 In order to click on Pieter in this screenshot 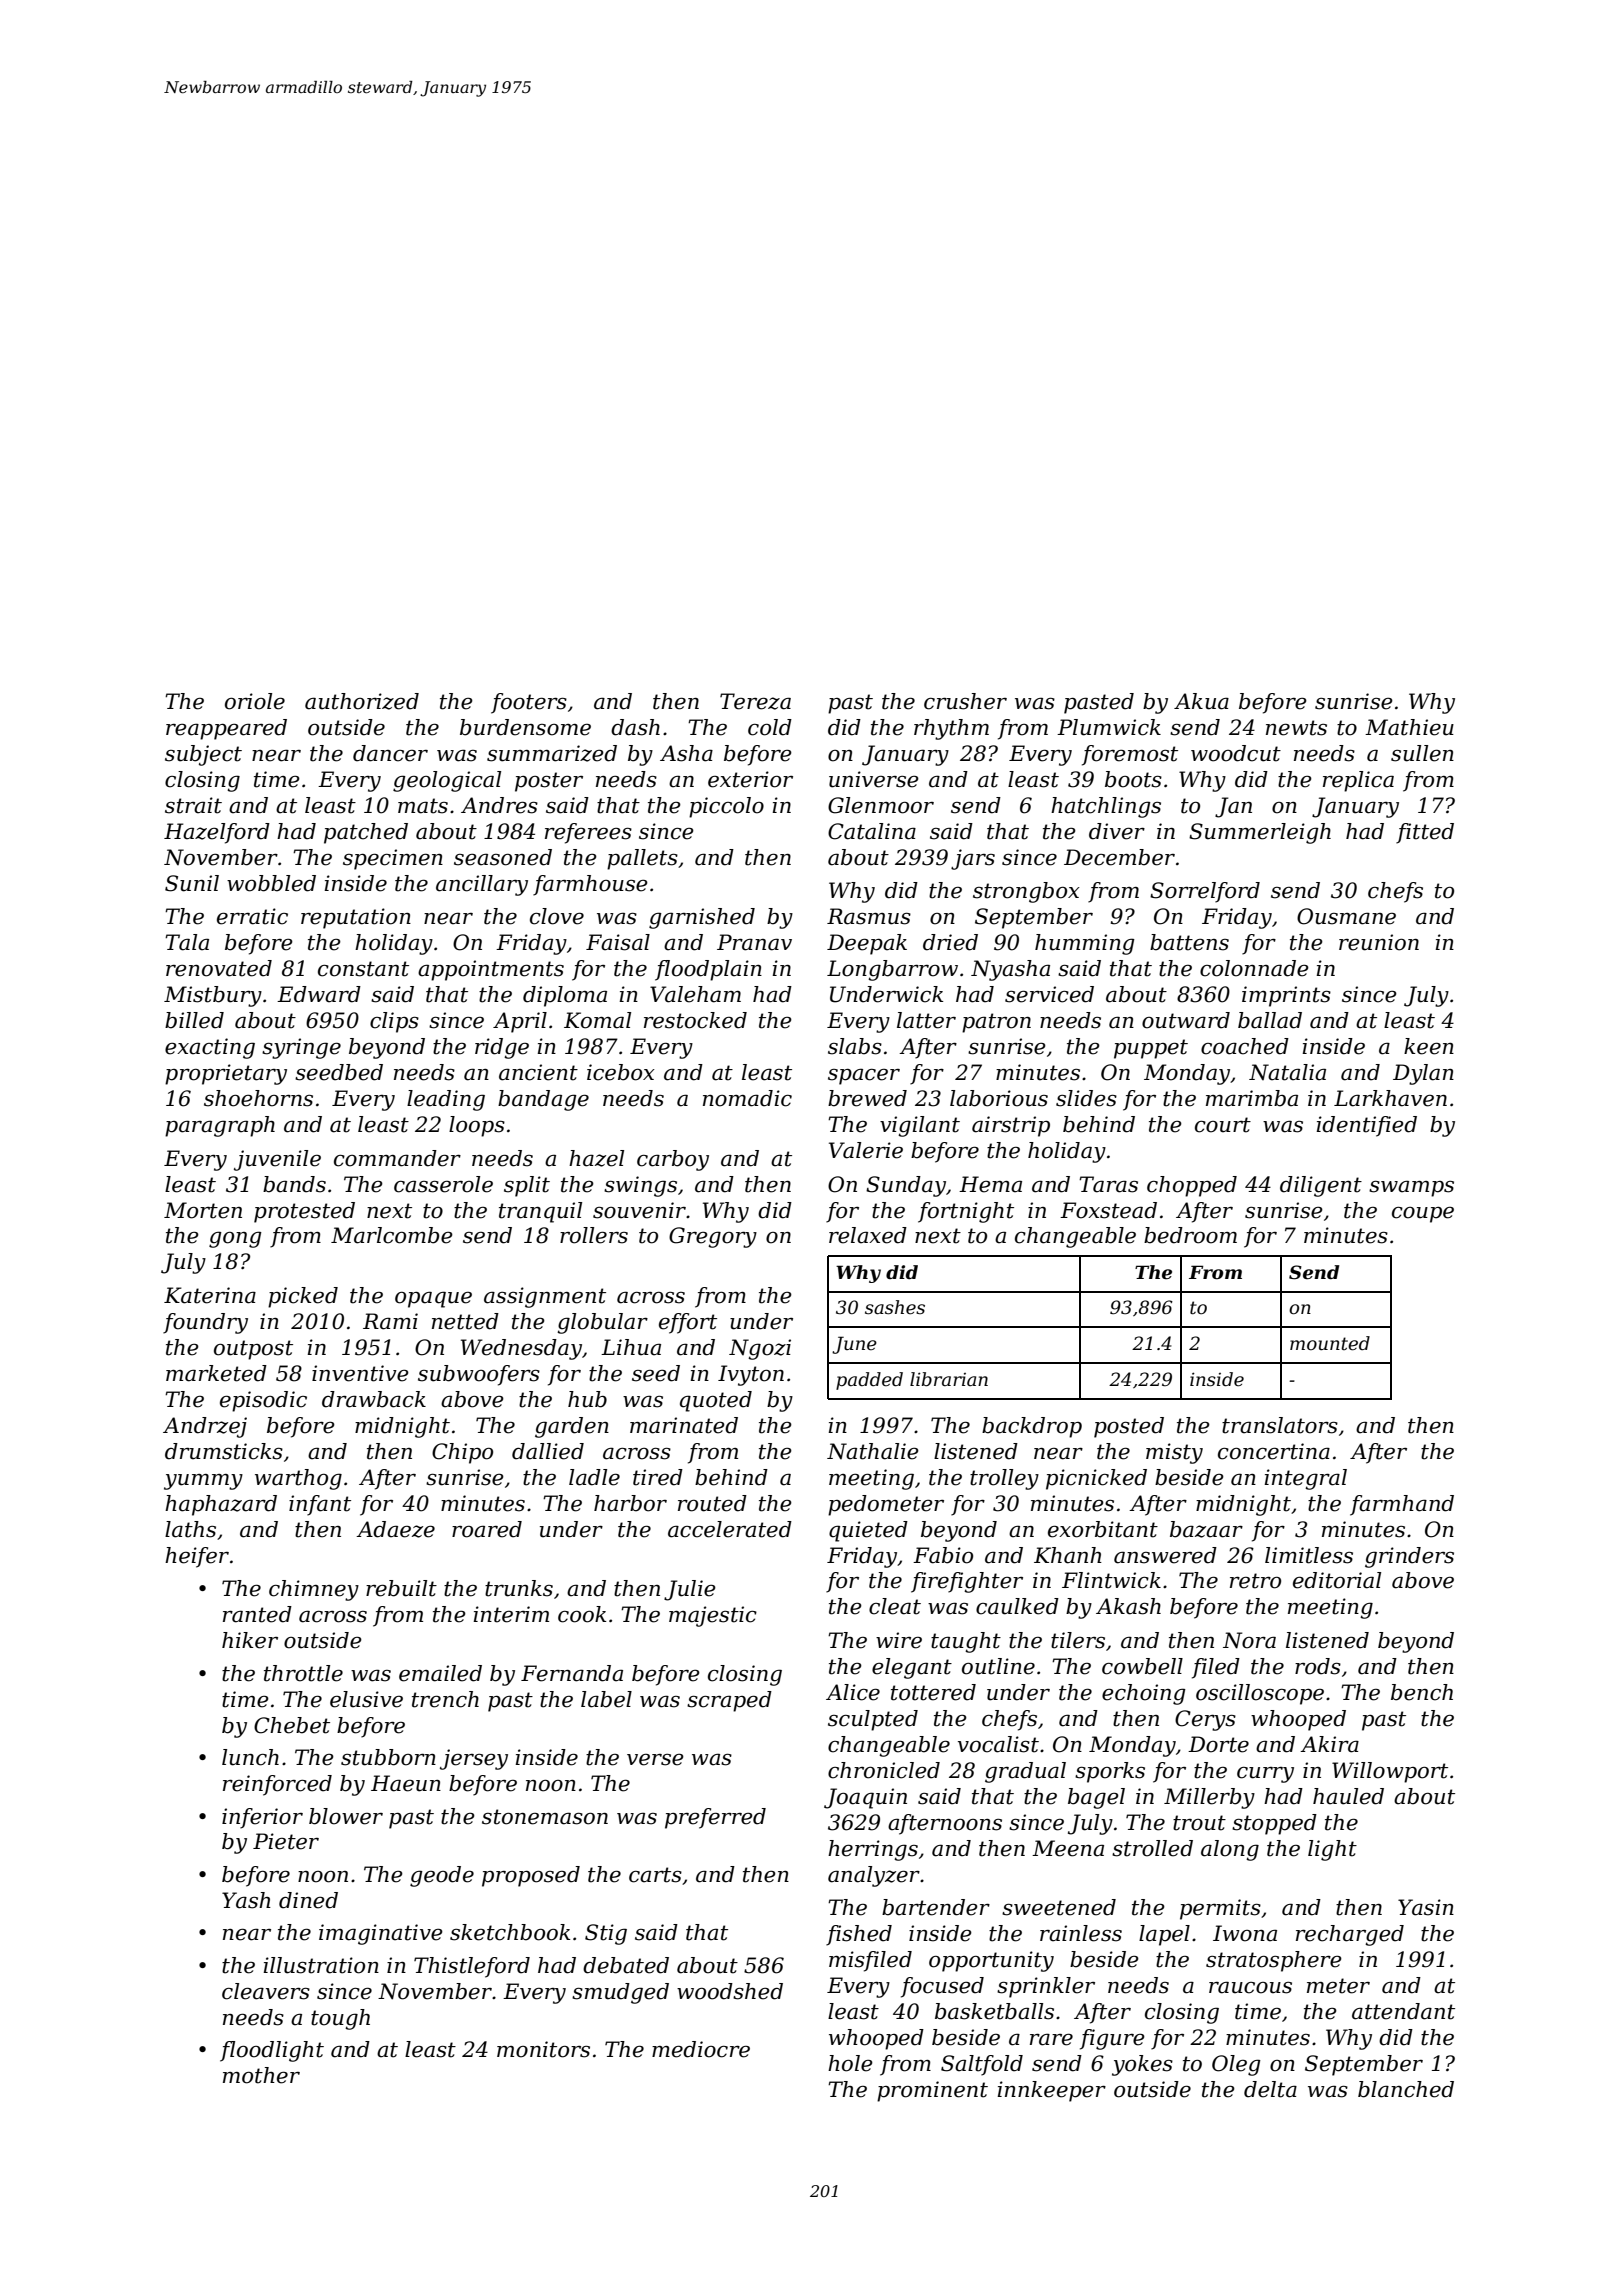, I will do `click(286, 1841)`.
